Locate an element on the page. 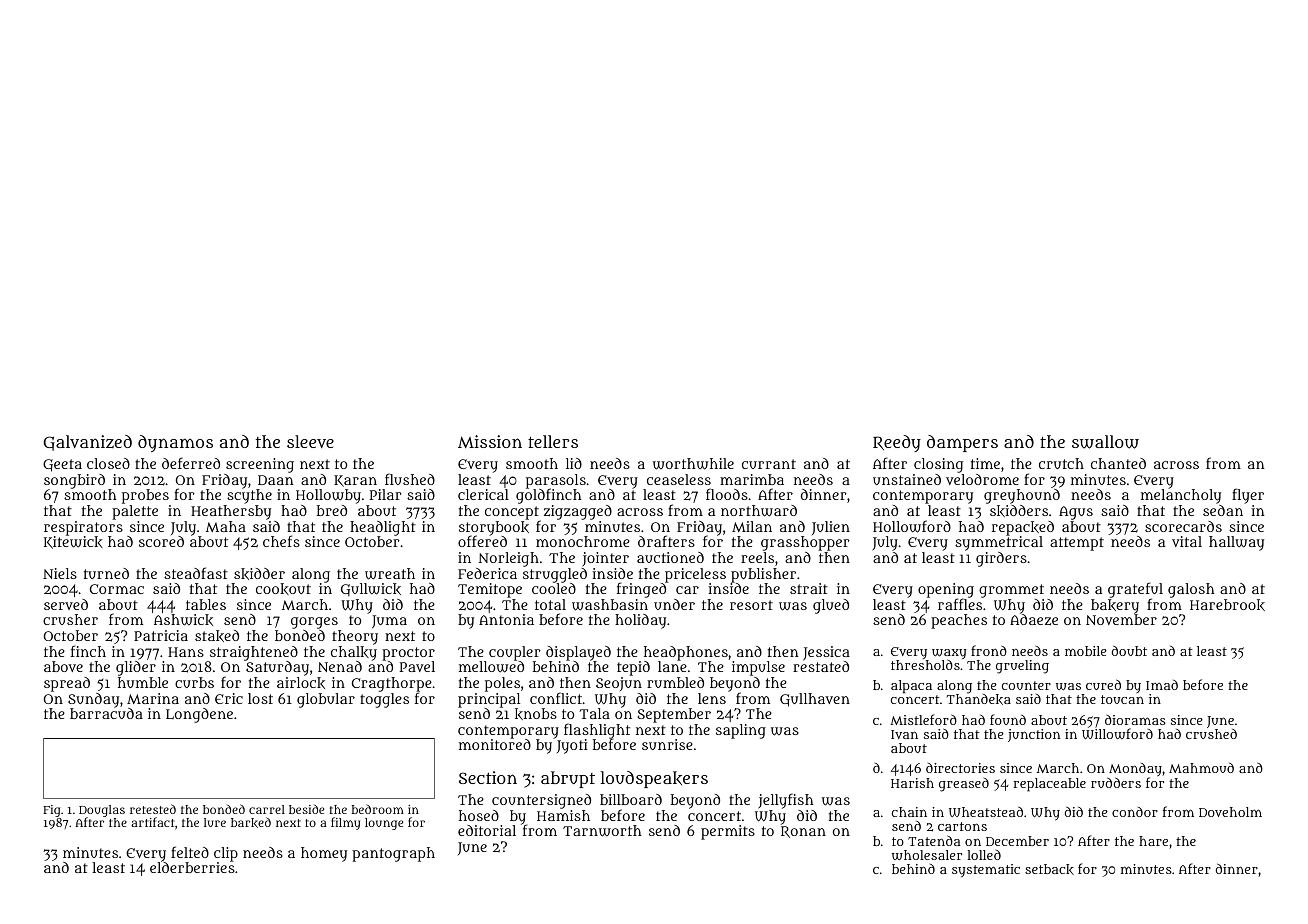  Seojun is located at coordinates (619, 684).
